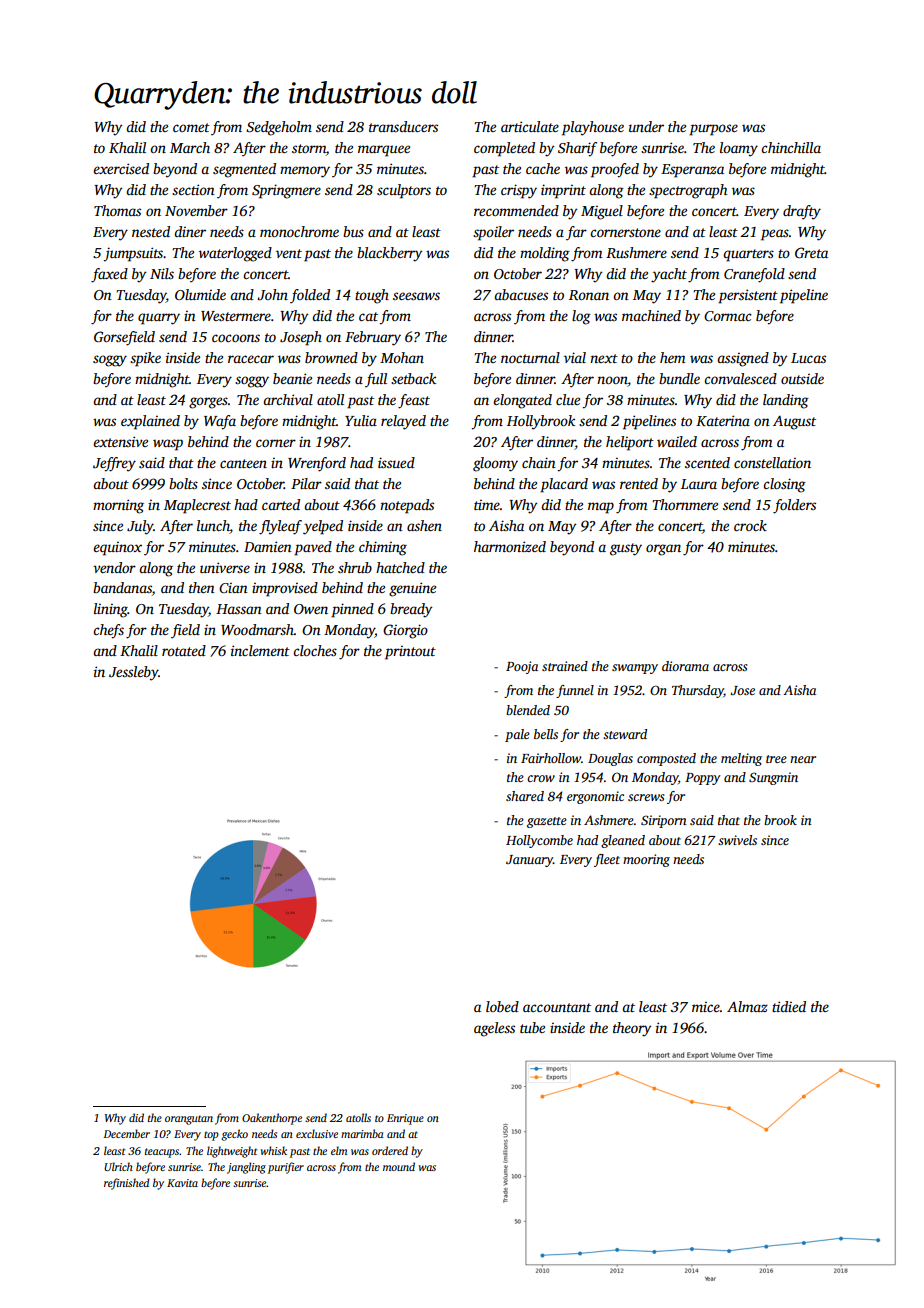  Describe the element at coordinates (685, 666) in the screenshot. I see `diorama` at that location.
